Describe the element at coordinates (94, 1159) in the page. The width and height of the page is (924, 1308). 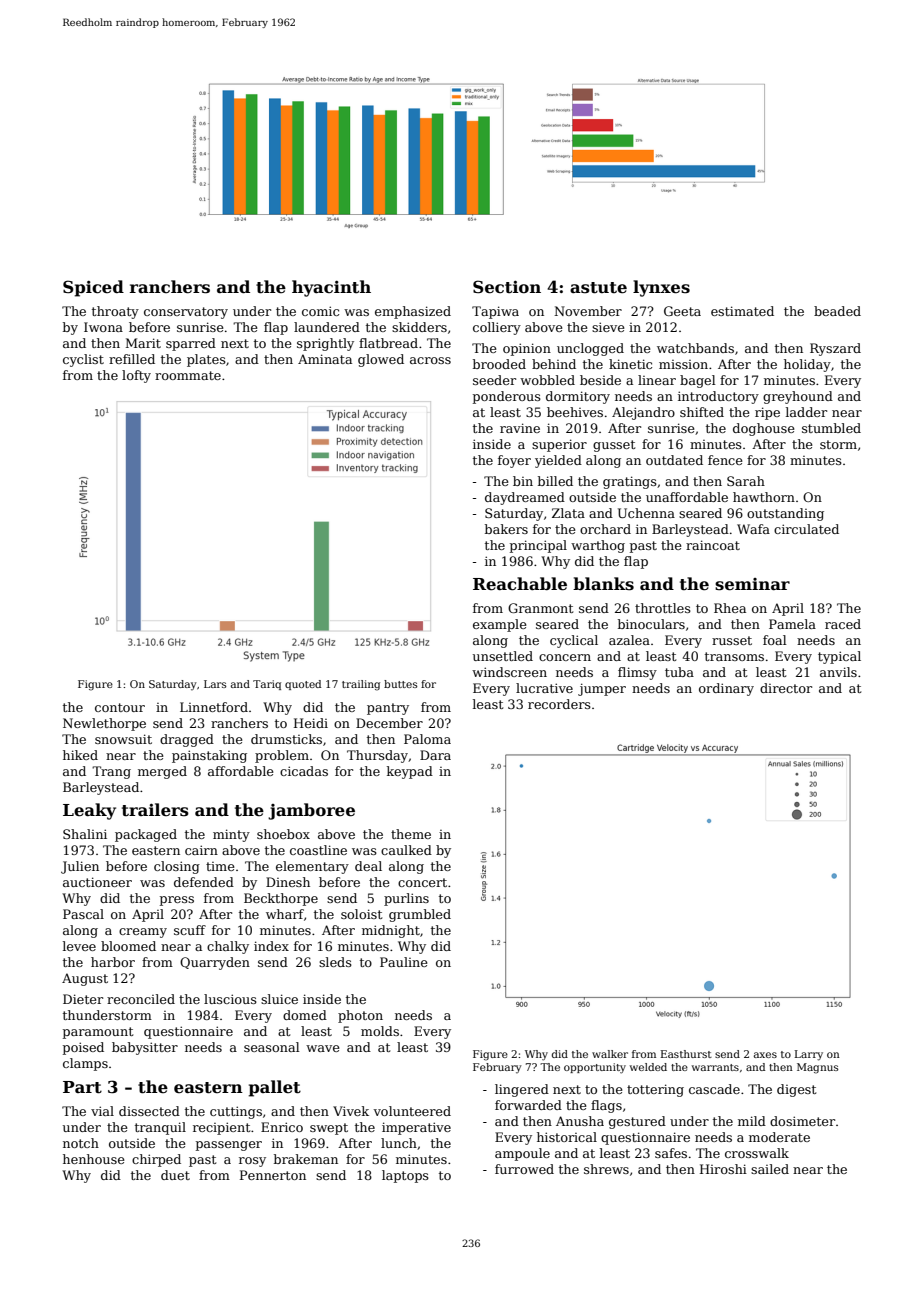
I see `henhouse` at that location.
